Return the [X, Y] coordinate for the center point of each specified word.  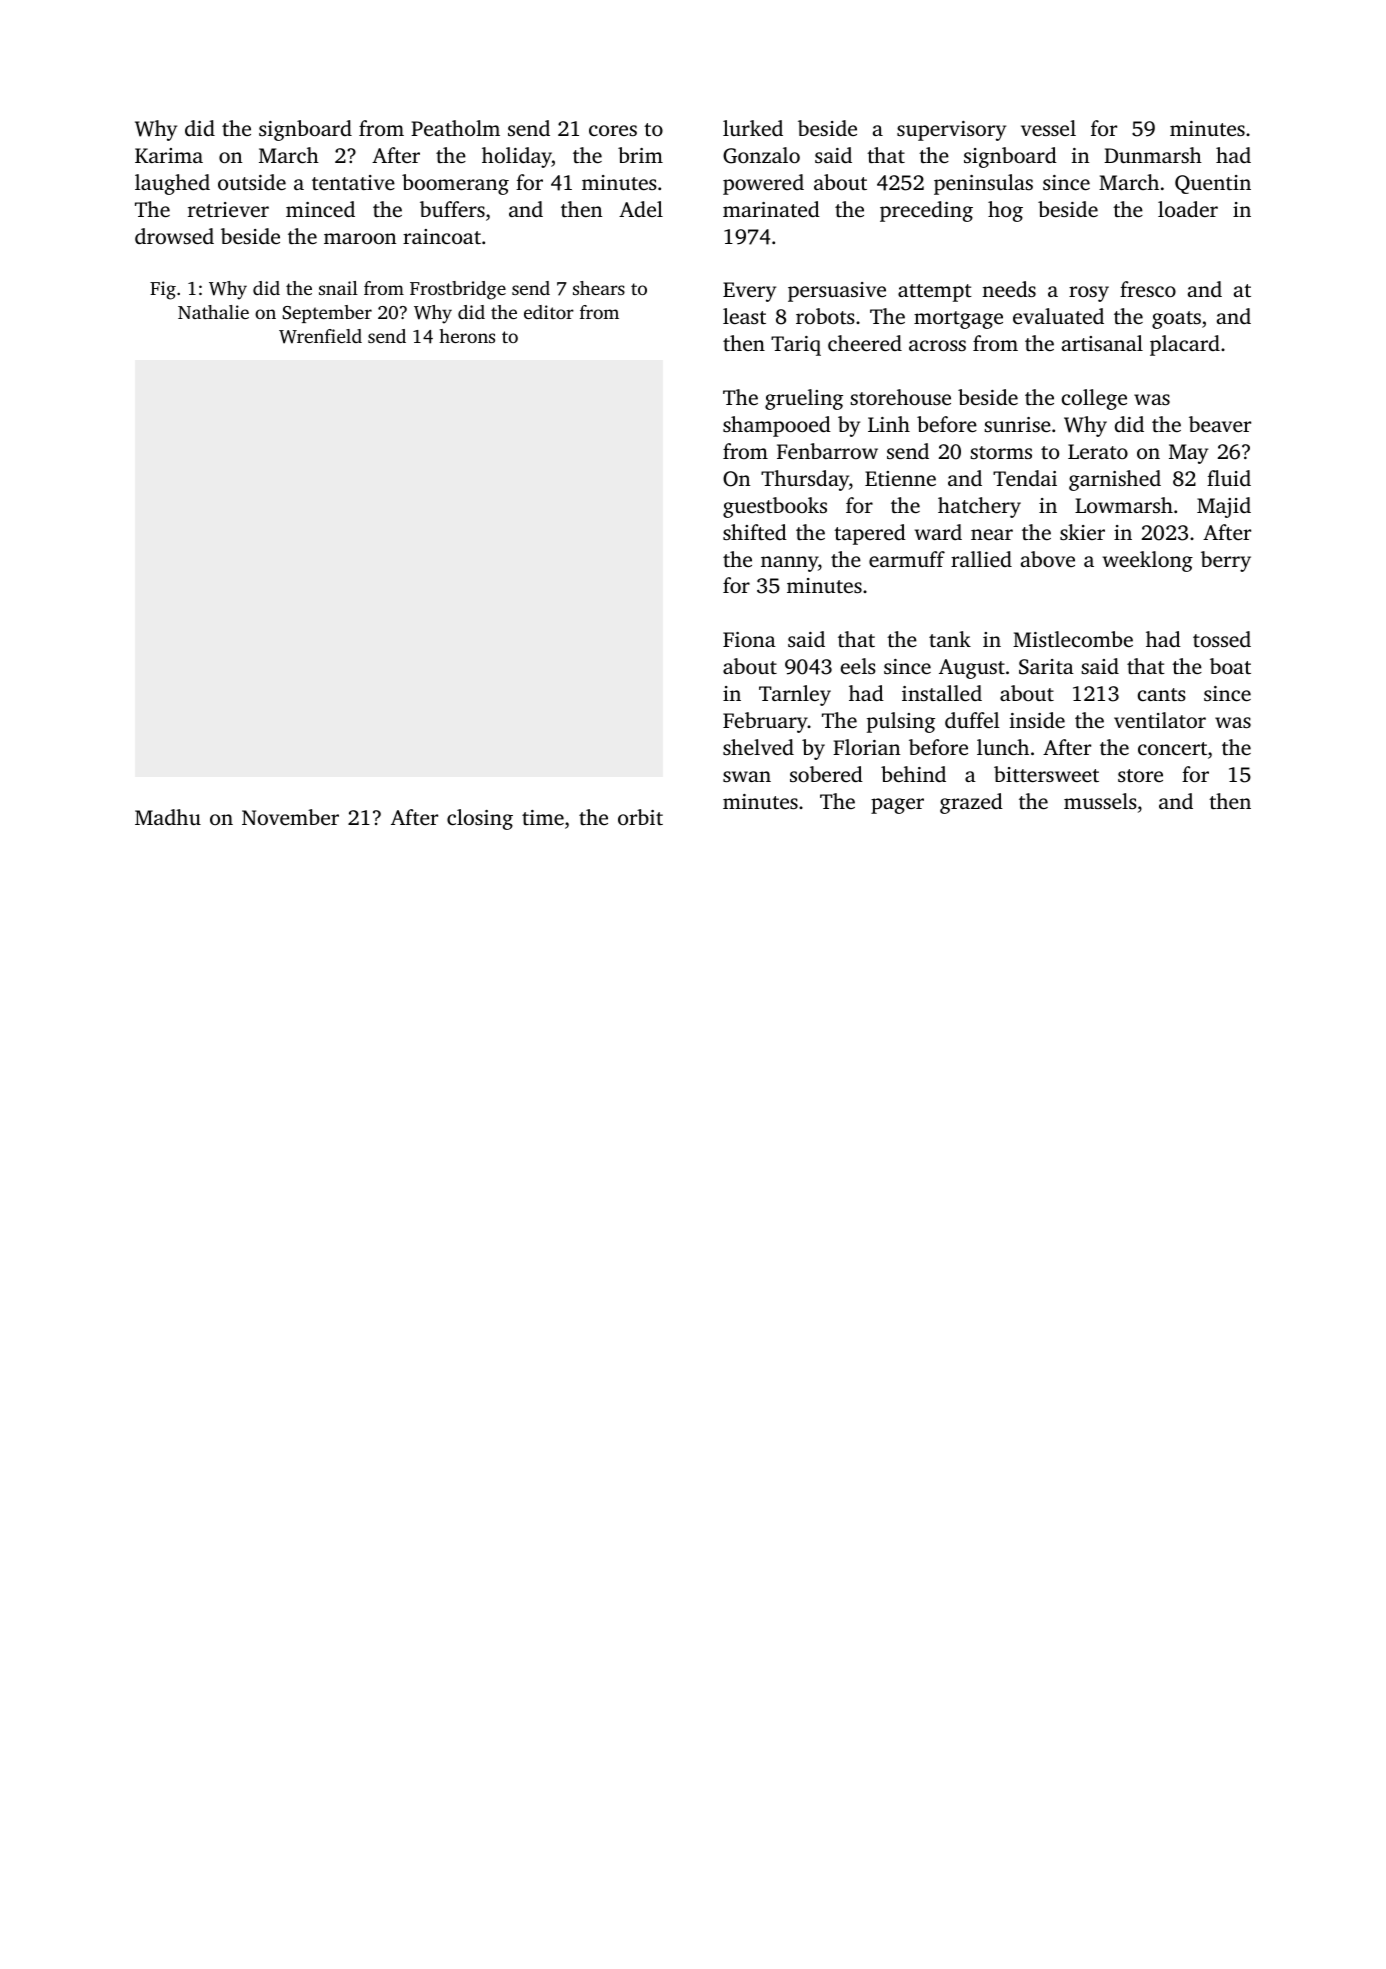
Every [749, 292]
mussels [1100, 801]
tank [950, 639]
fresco [1148, 289]
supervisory [951, 131]
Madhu [168, 817]
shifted [755, 532]
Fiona [749, 639]
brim [640, 155]
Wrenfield [320, 336]
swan [747, 776]
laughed [172, 184]
